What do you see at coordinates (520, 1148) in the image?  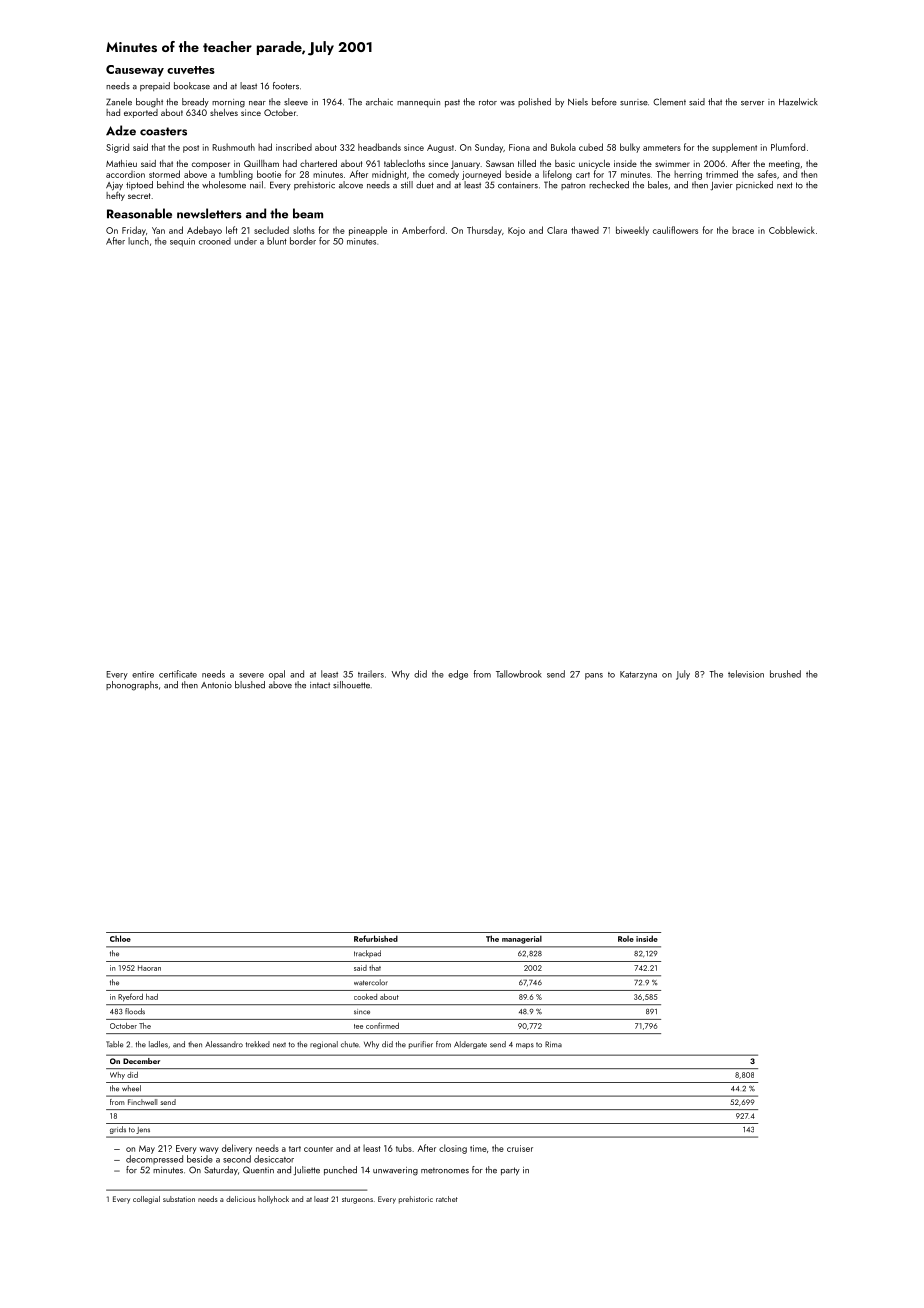 I see `cruiser` at bounding box center [520, 1148].
